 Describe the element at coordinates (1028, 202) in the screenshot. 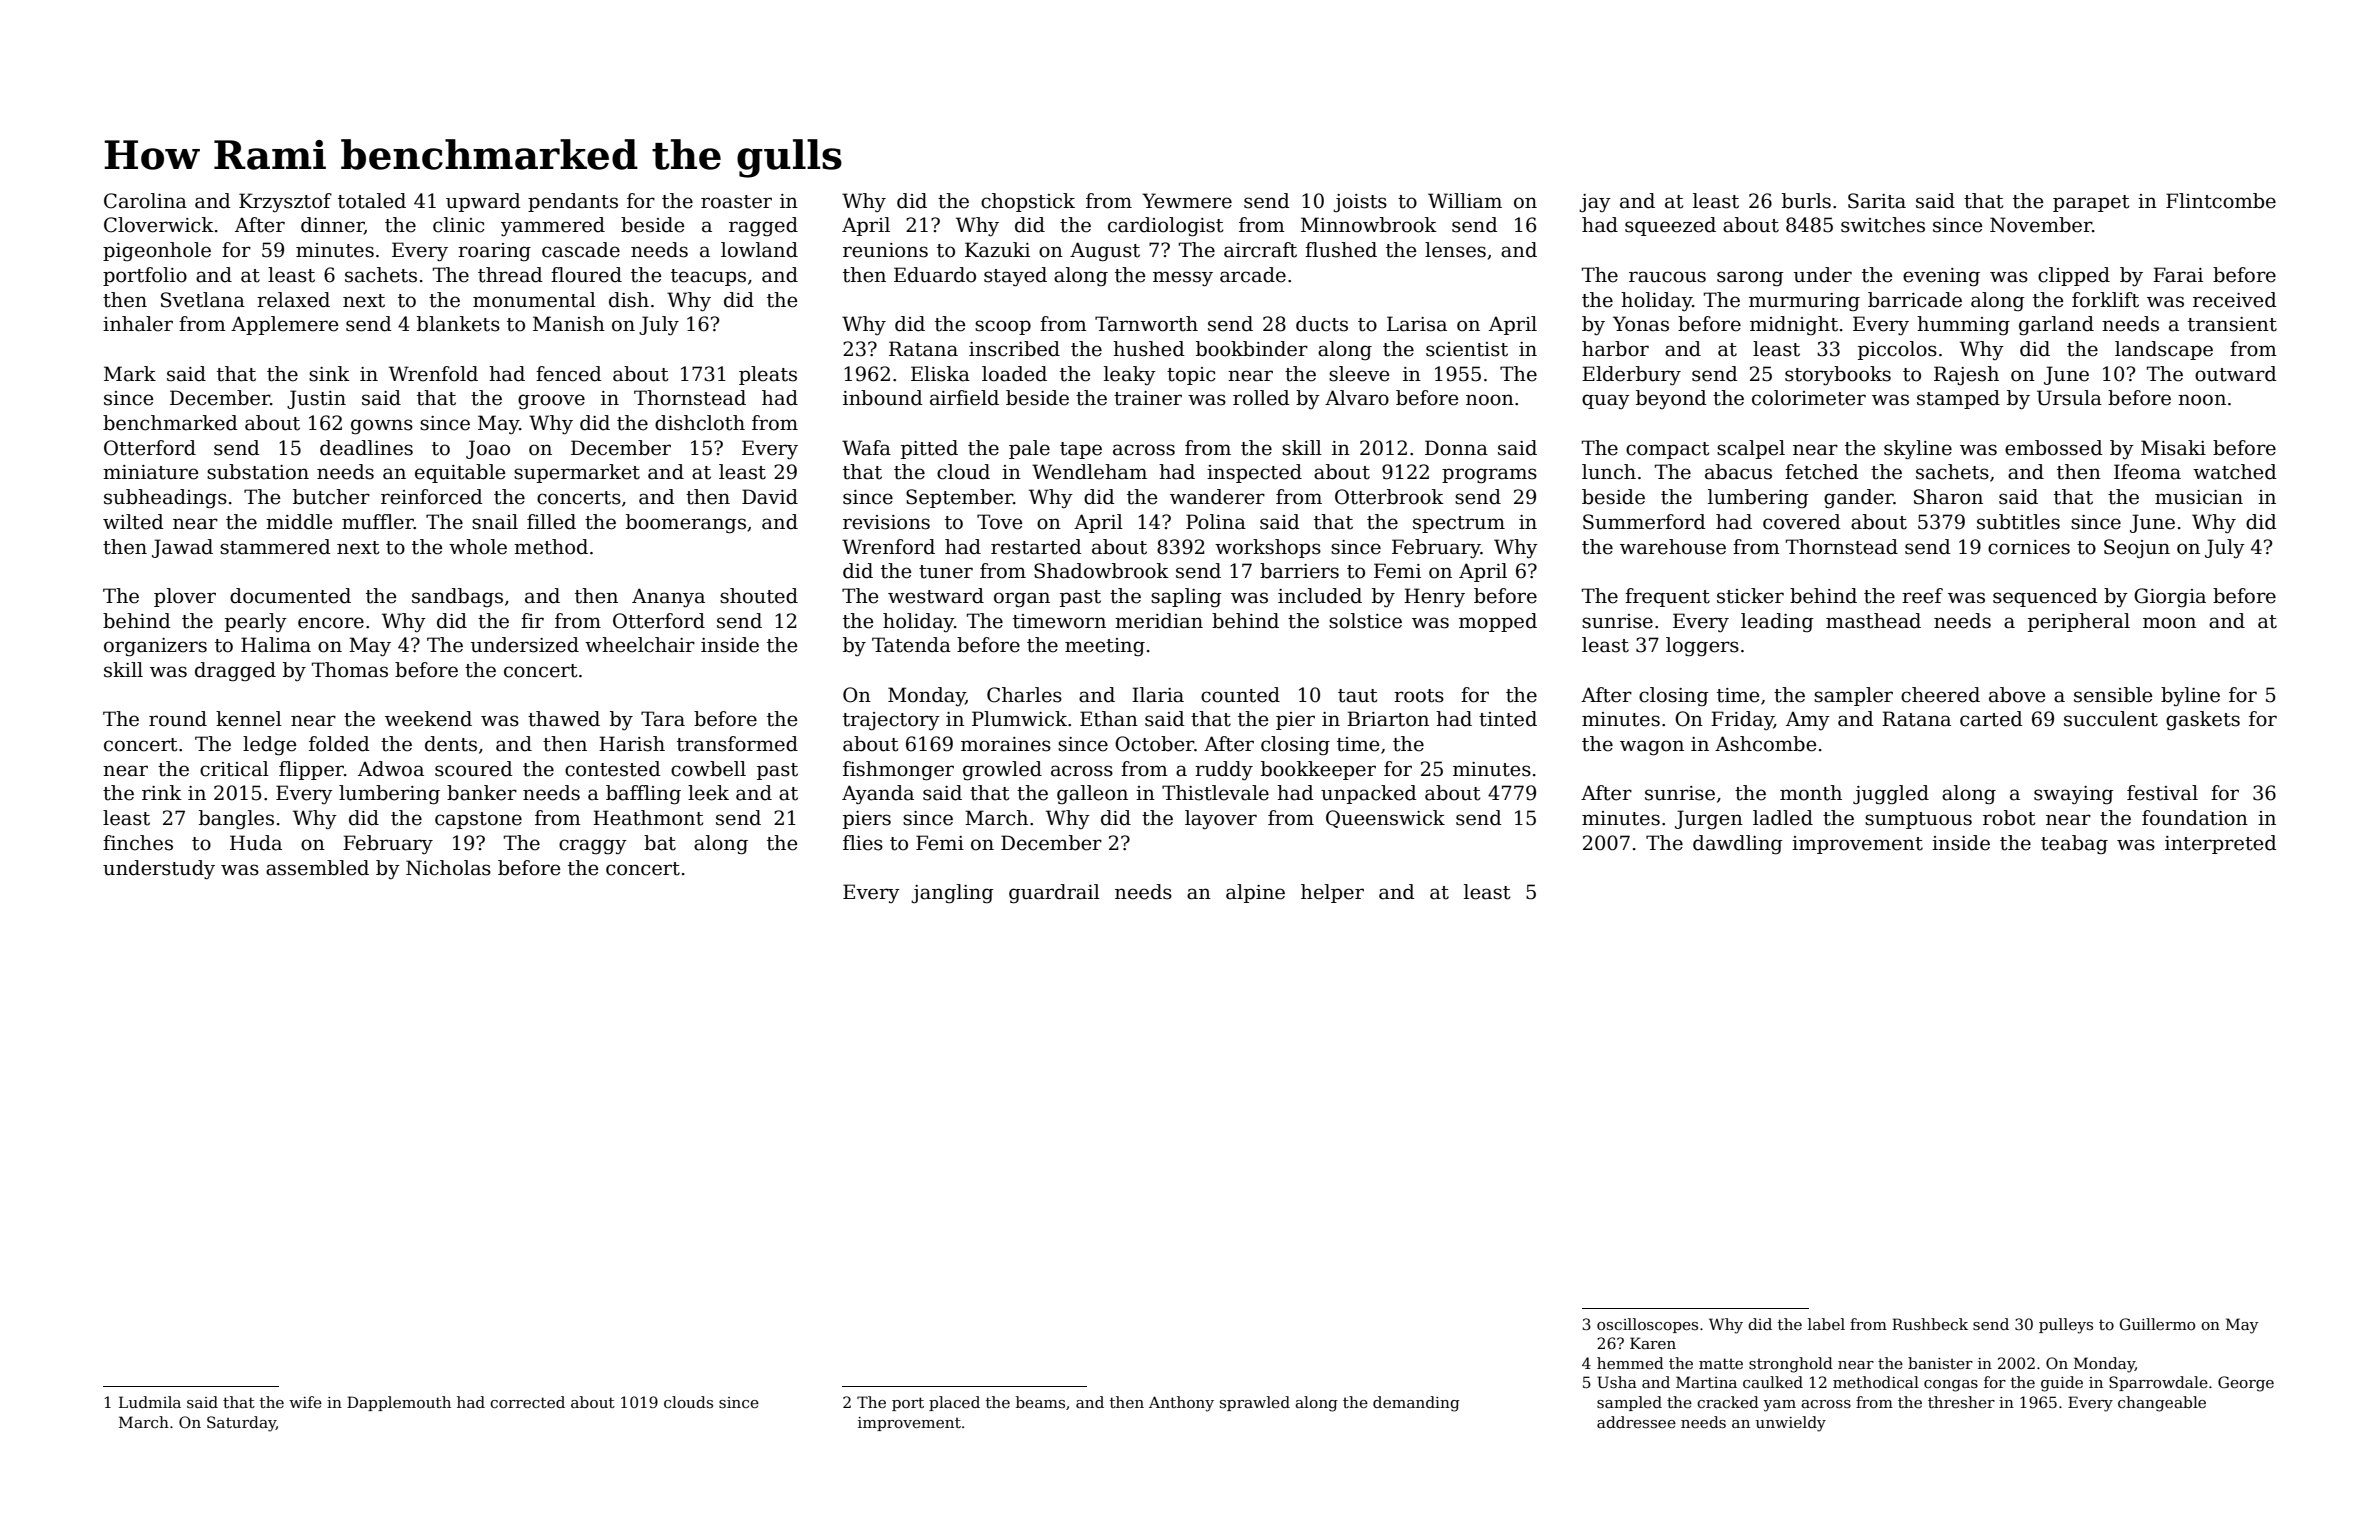

I see `chopstick` at that location.
